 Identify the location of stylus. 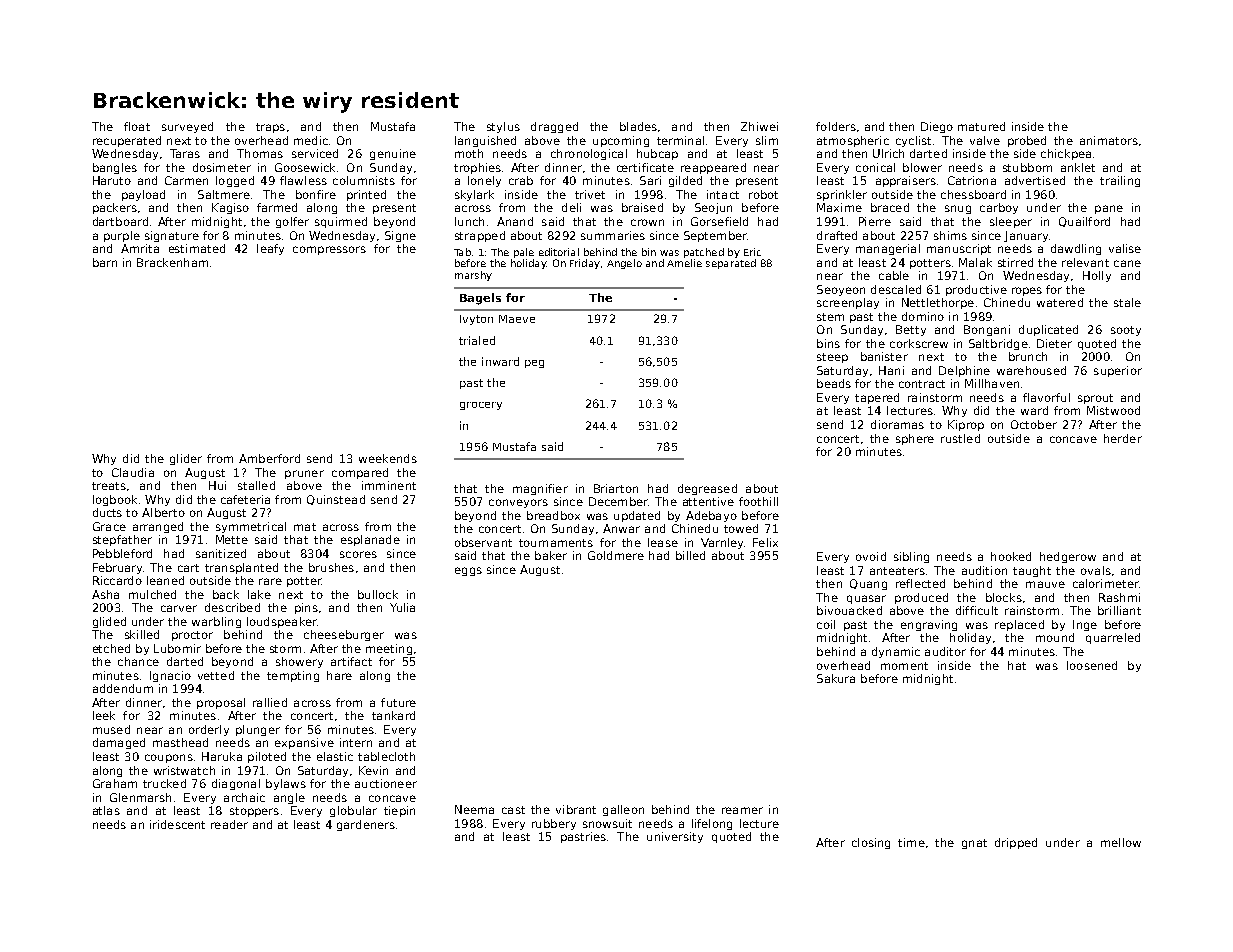
(503, 127).
